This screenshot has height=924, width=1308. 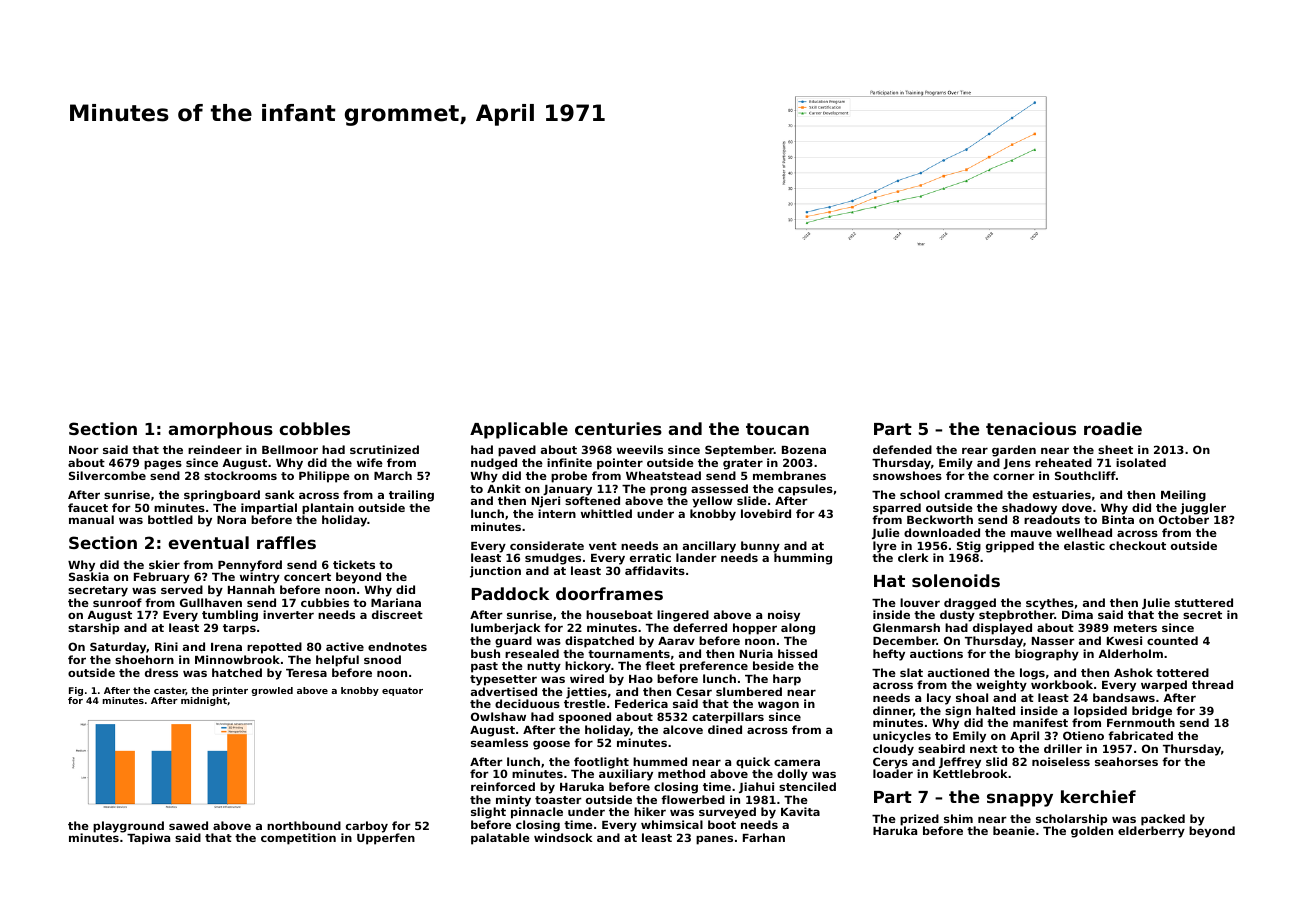 I want to click on Tapiwa, so click(x=148, y=839).
